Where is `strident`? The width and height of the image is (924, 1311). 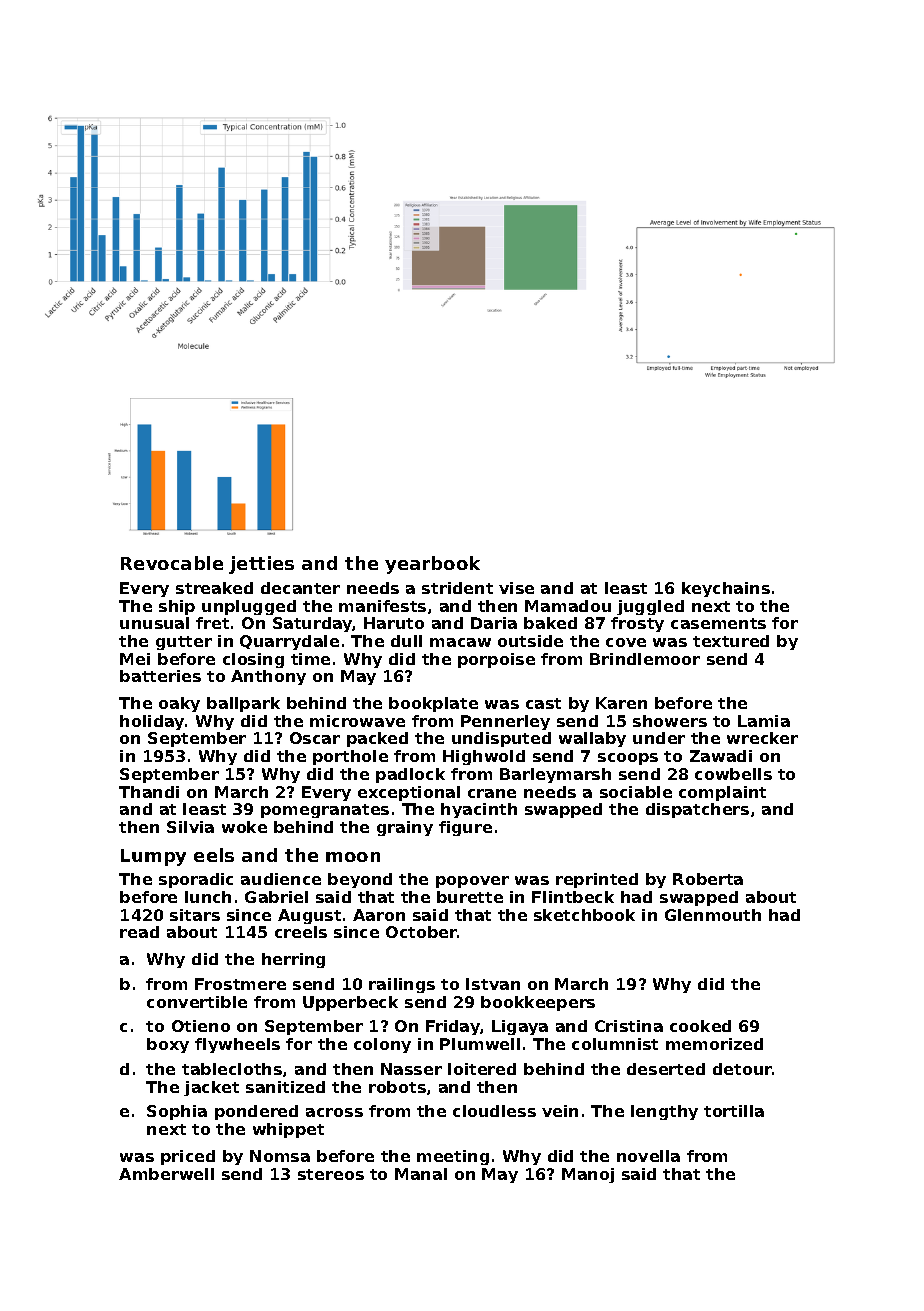 strident is located at coordinates (457, 588).
